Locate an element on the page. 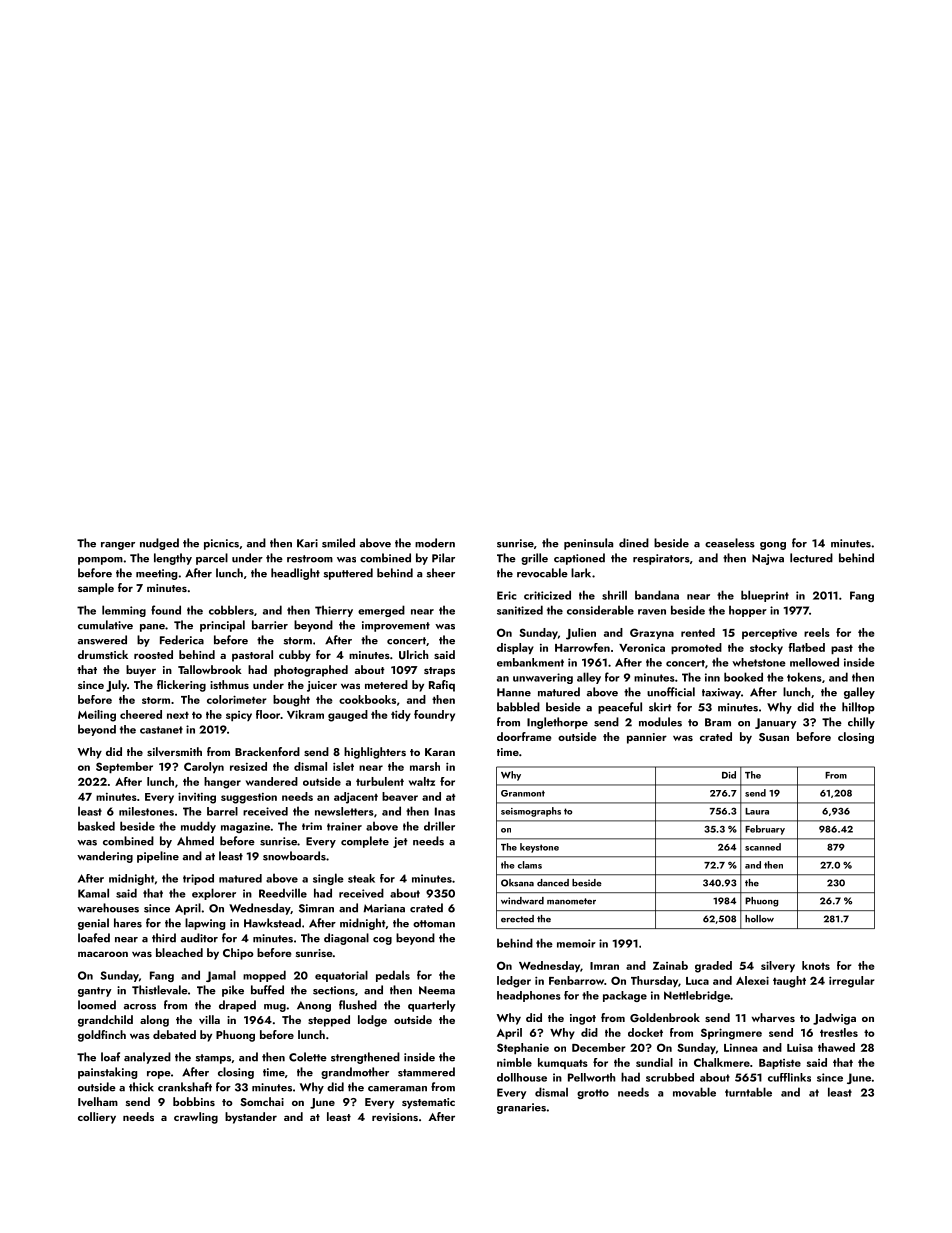 The height and width of the document is (1233, 952). third is located at coordinates (164, 938).
